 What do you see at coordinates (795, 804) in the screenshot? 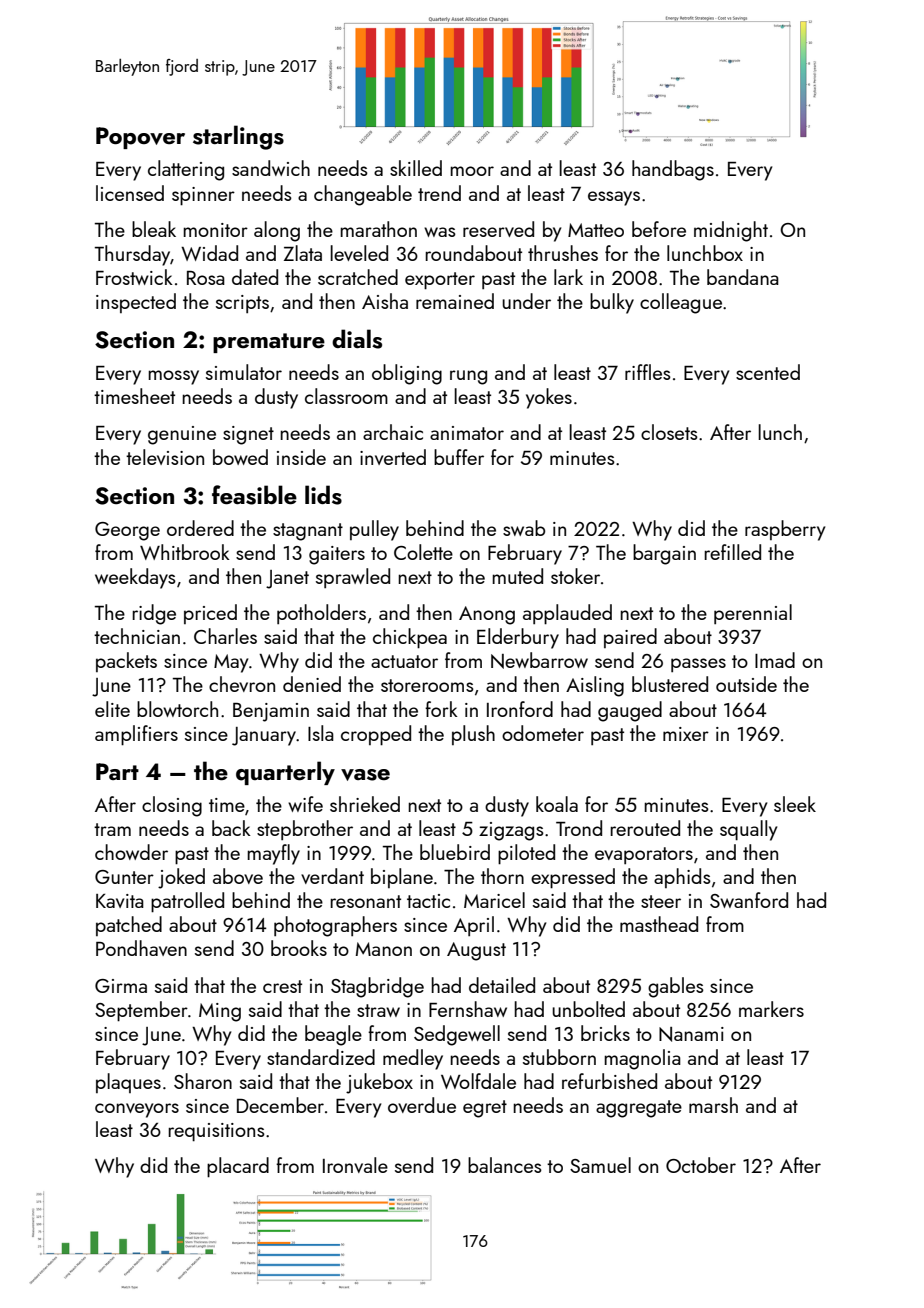
I see `sleek` at bounding box center [795, 804].
